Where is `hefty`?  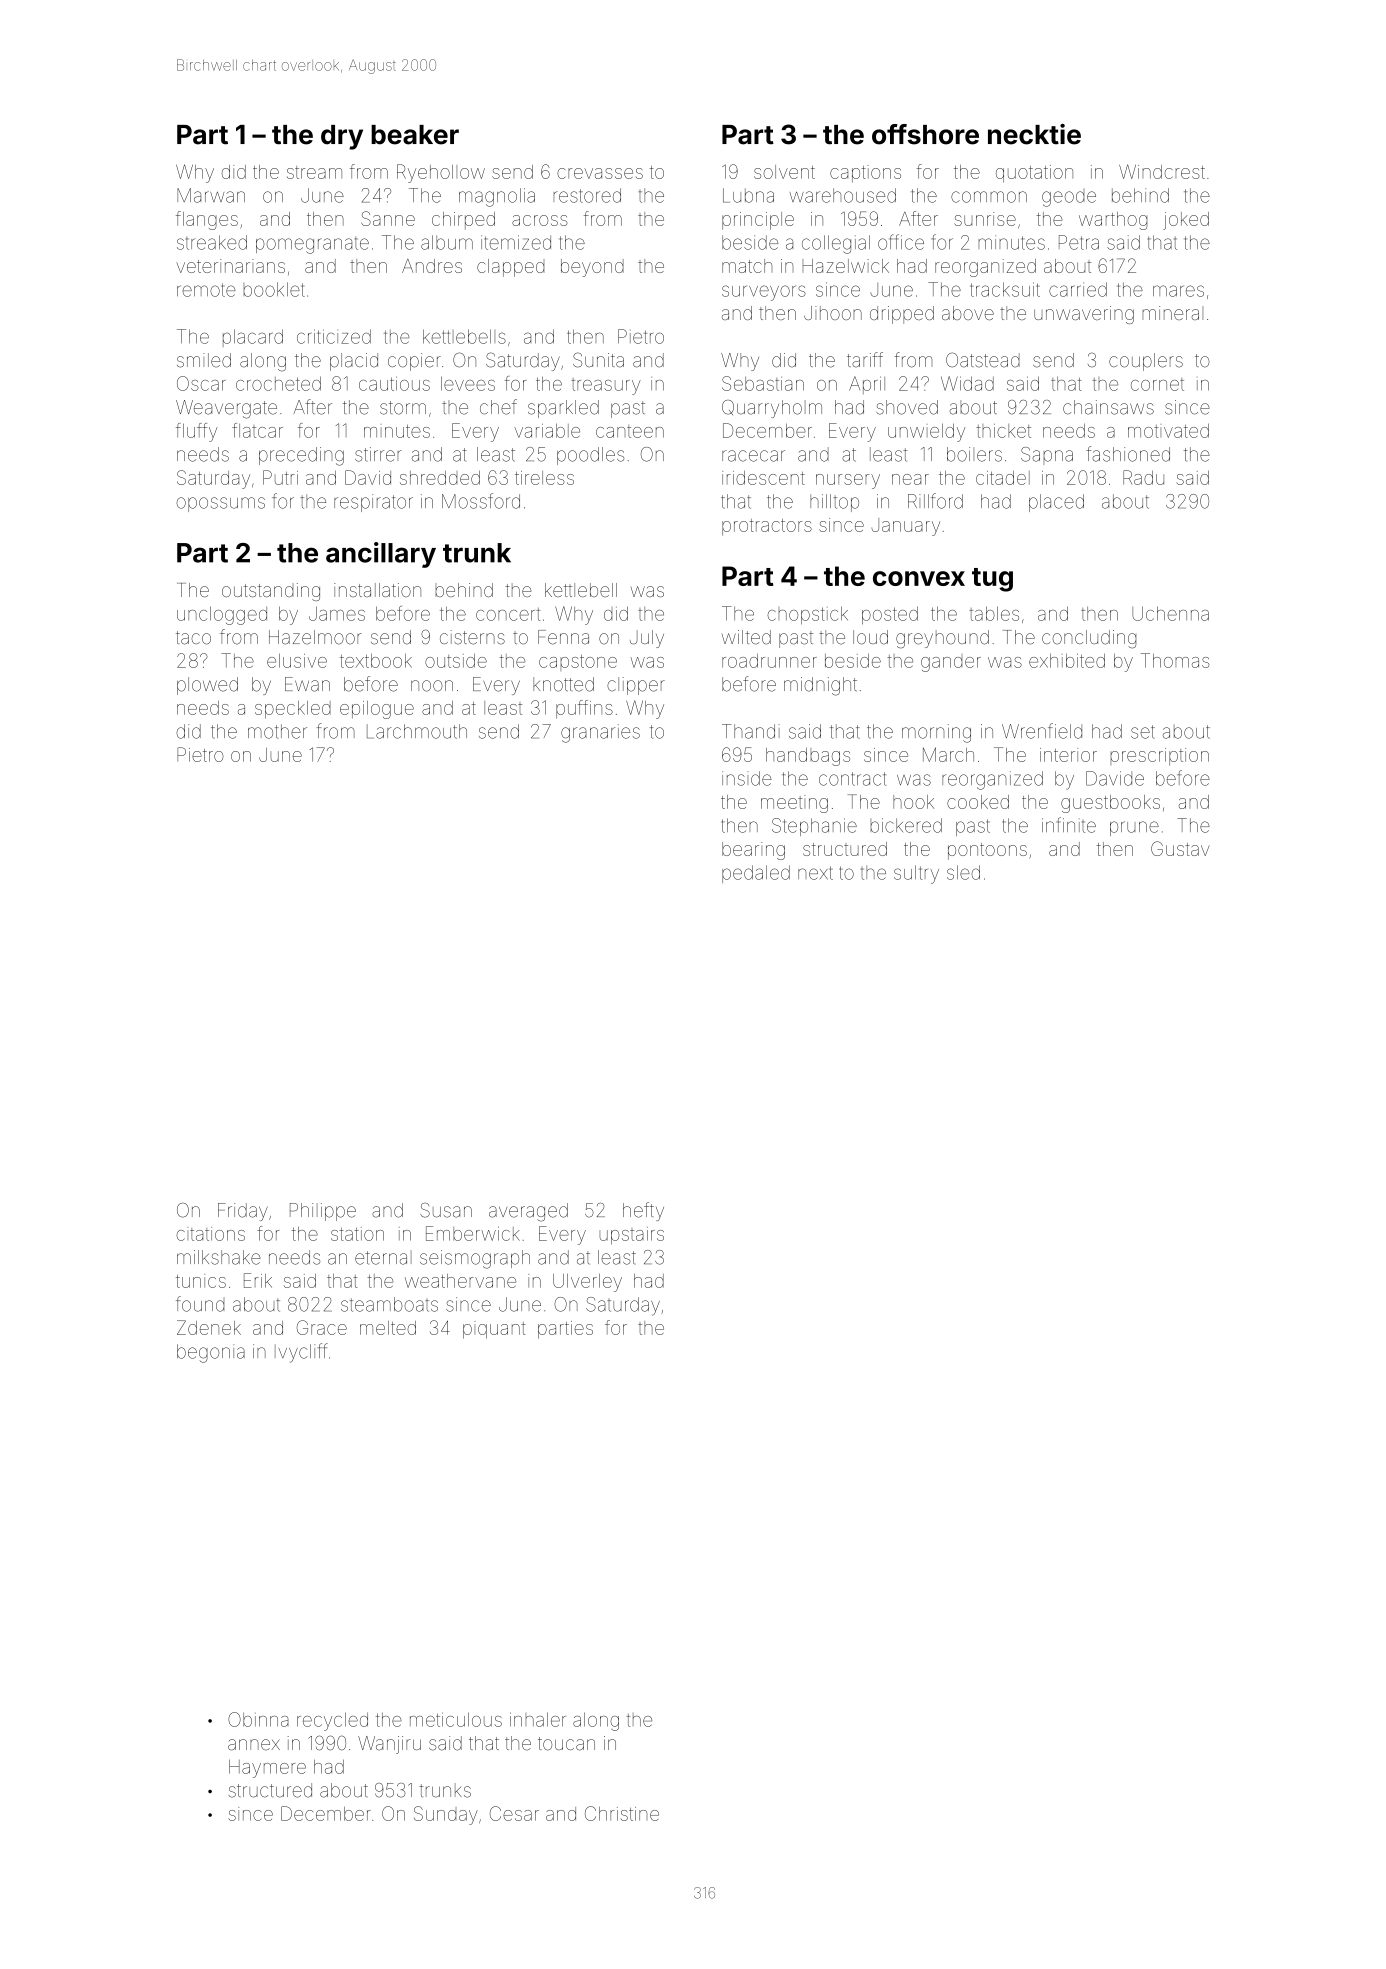 hefty is located at coordinates (643, 1211).
